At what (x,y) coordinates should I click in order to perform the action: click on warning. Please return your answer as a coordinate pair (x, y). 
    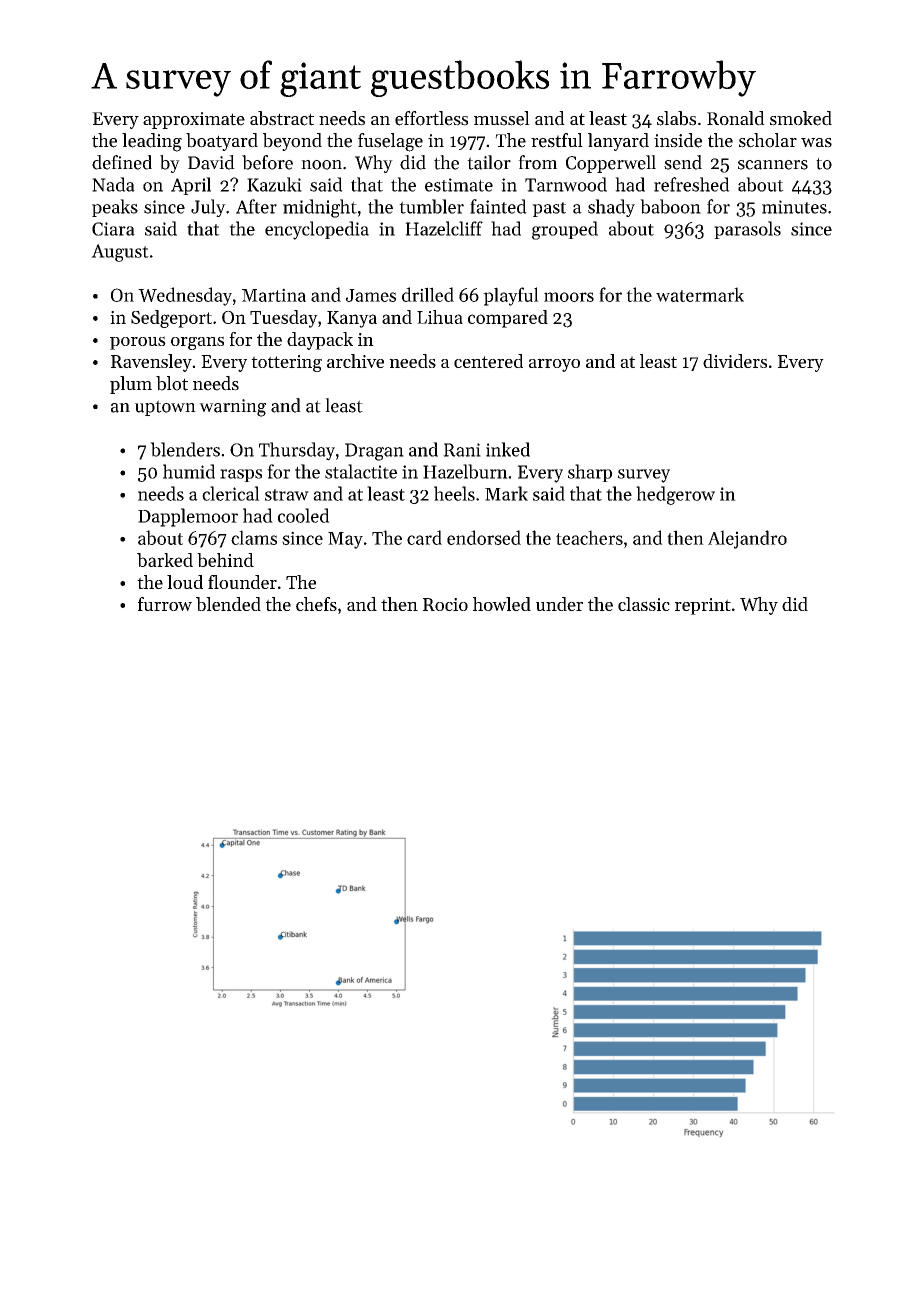
    Looking at the image, I should click on (232, 408).
